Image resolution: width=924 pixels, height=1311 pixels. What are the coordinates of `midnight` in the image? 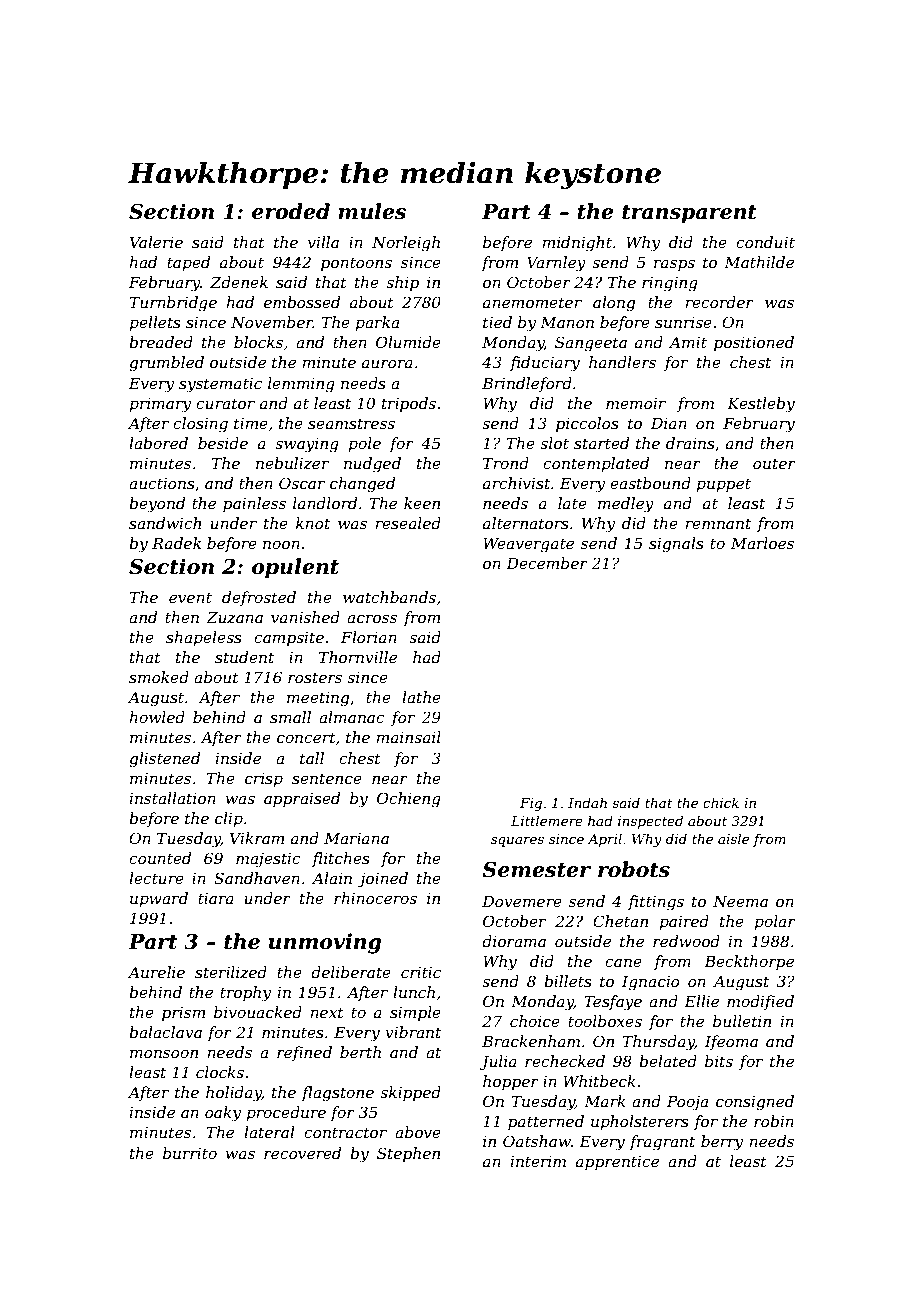 It's located at (577, 244).
